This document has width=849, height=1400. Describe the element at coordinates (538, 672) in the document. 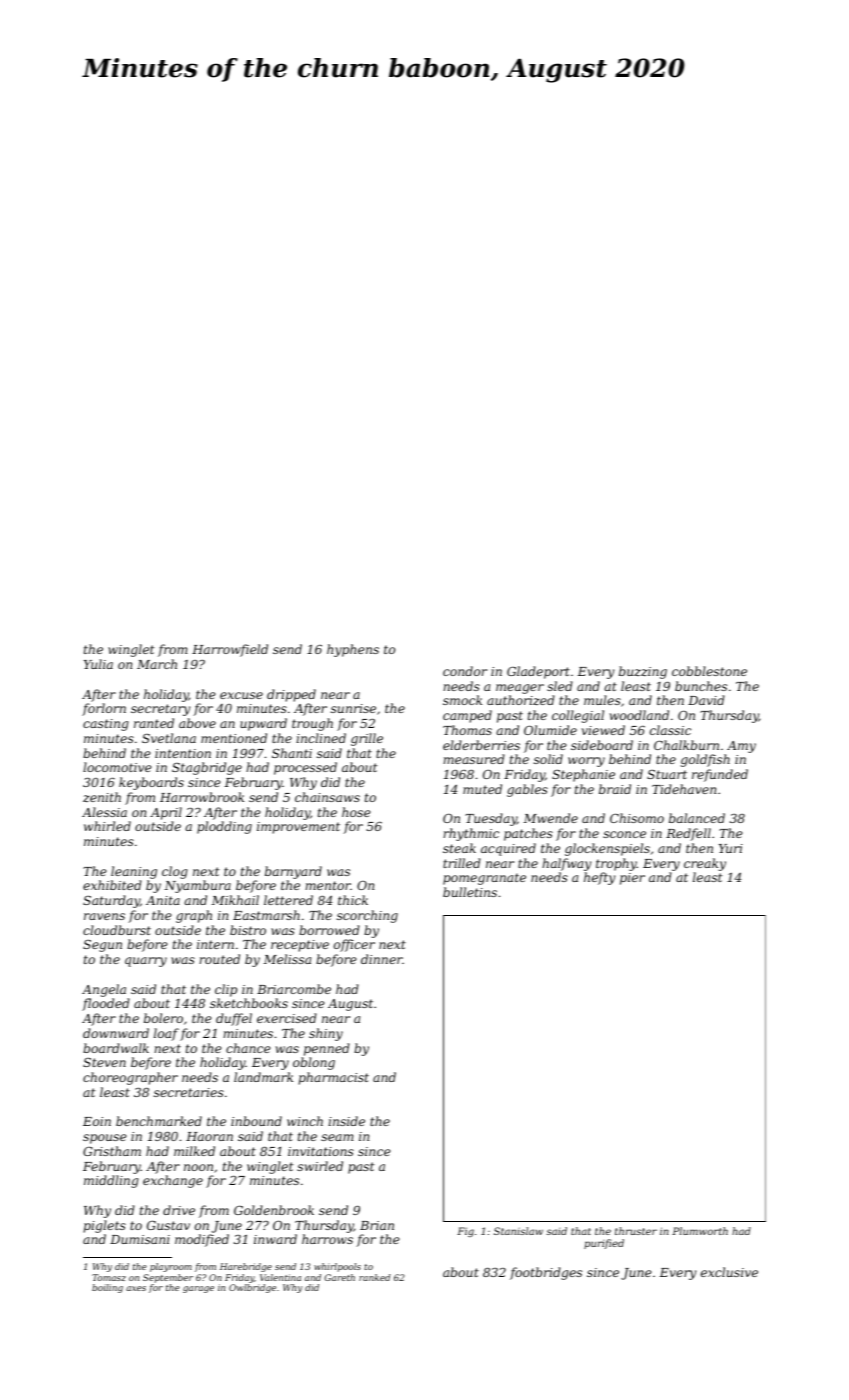

I see `Gladeport` at that location.
